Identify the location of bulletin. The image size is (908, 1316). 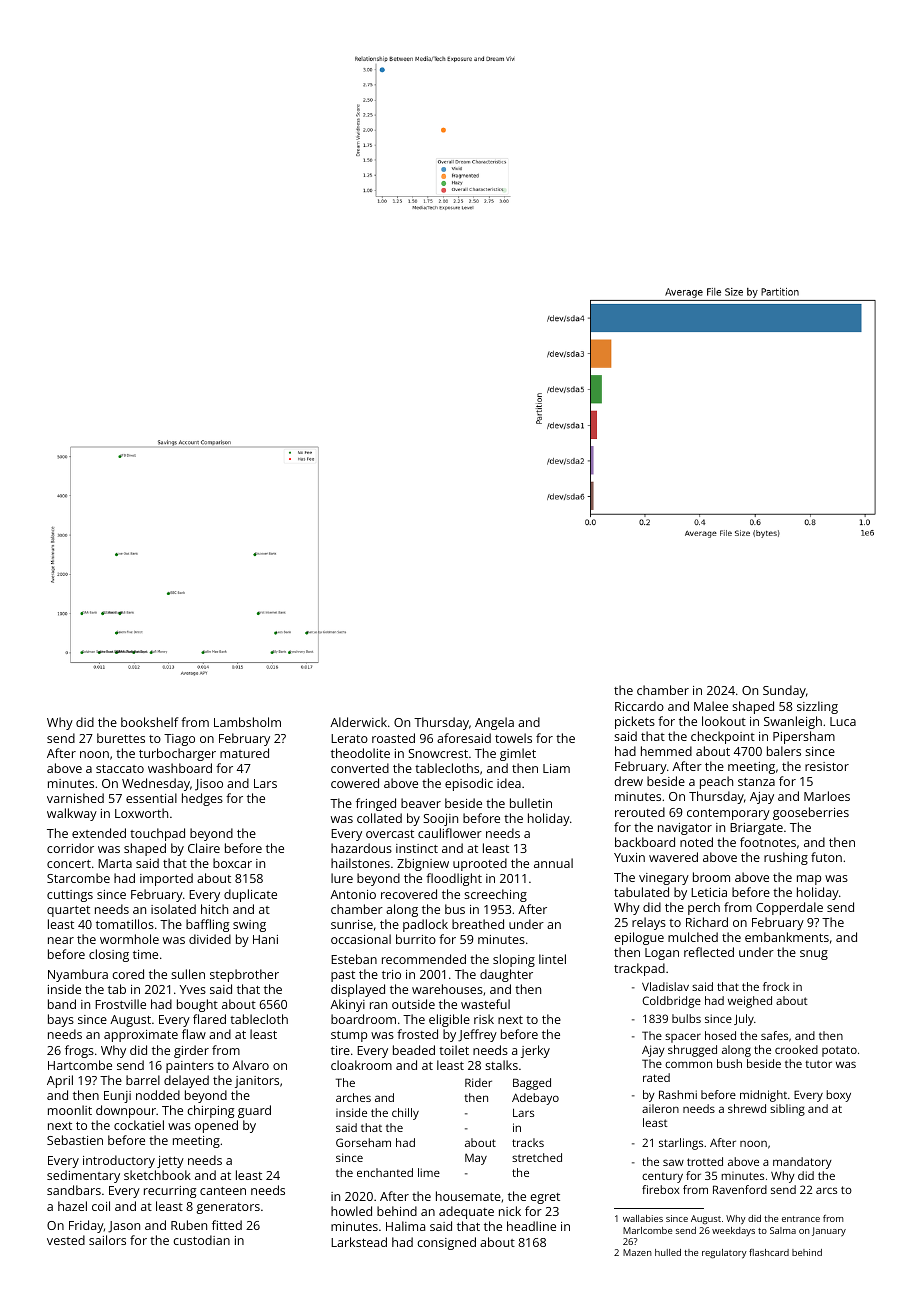
(531, 803).
